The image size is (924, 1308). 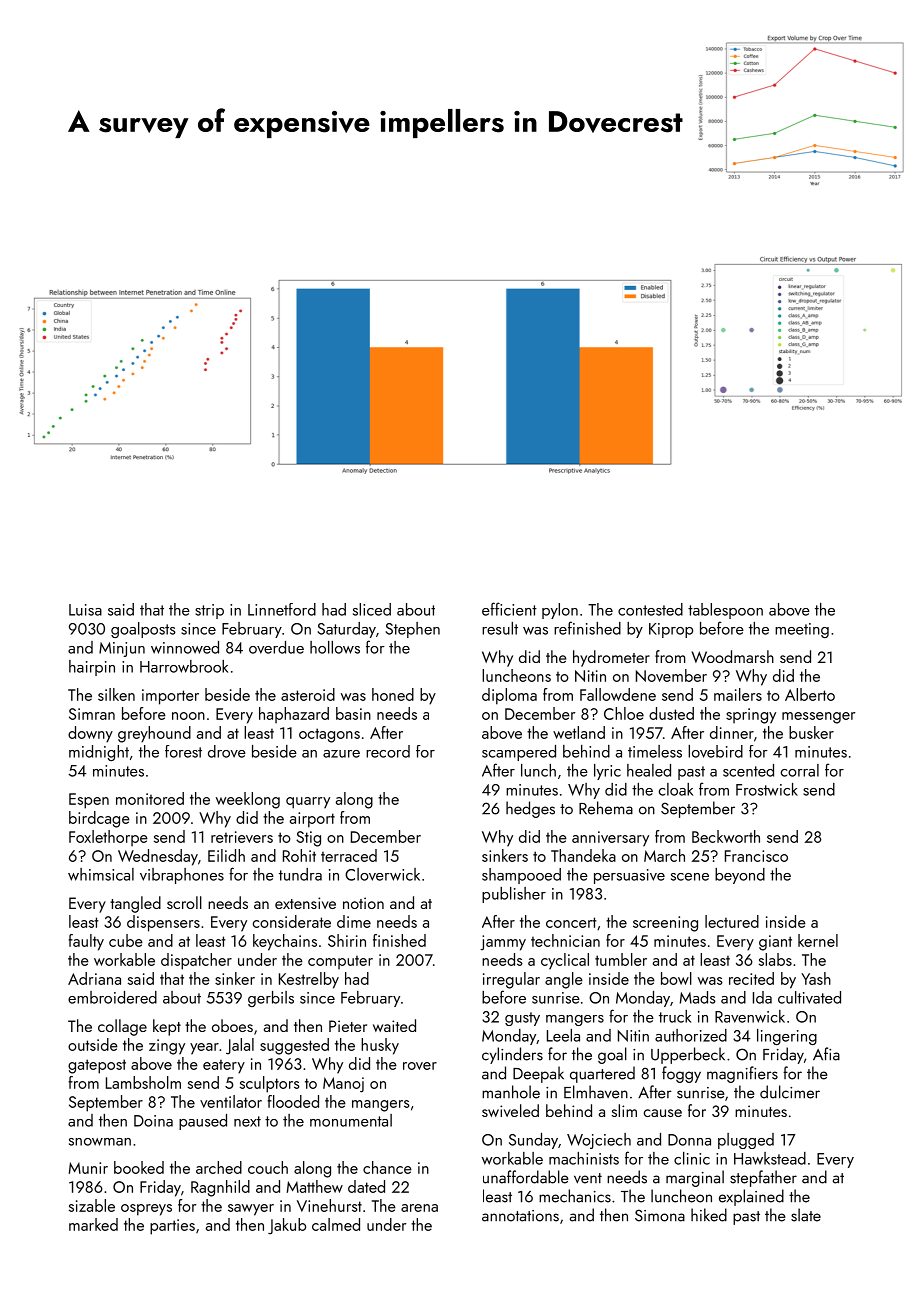 I want to click on efficient, so click(x=509, y=609).
